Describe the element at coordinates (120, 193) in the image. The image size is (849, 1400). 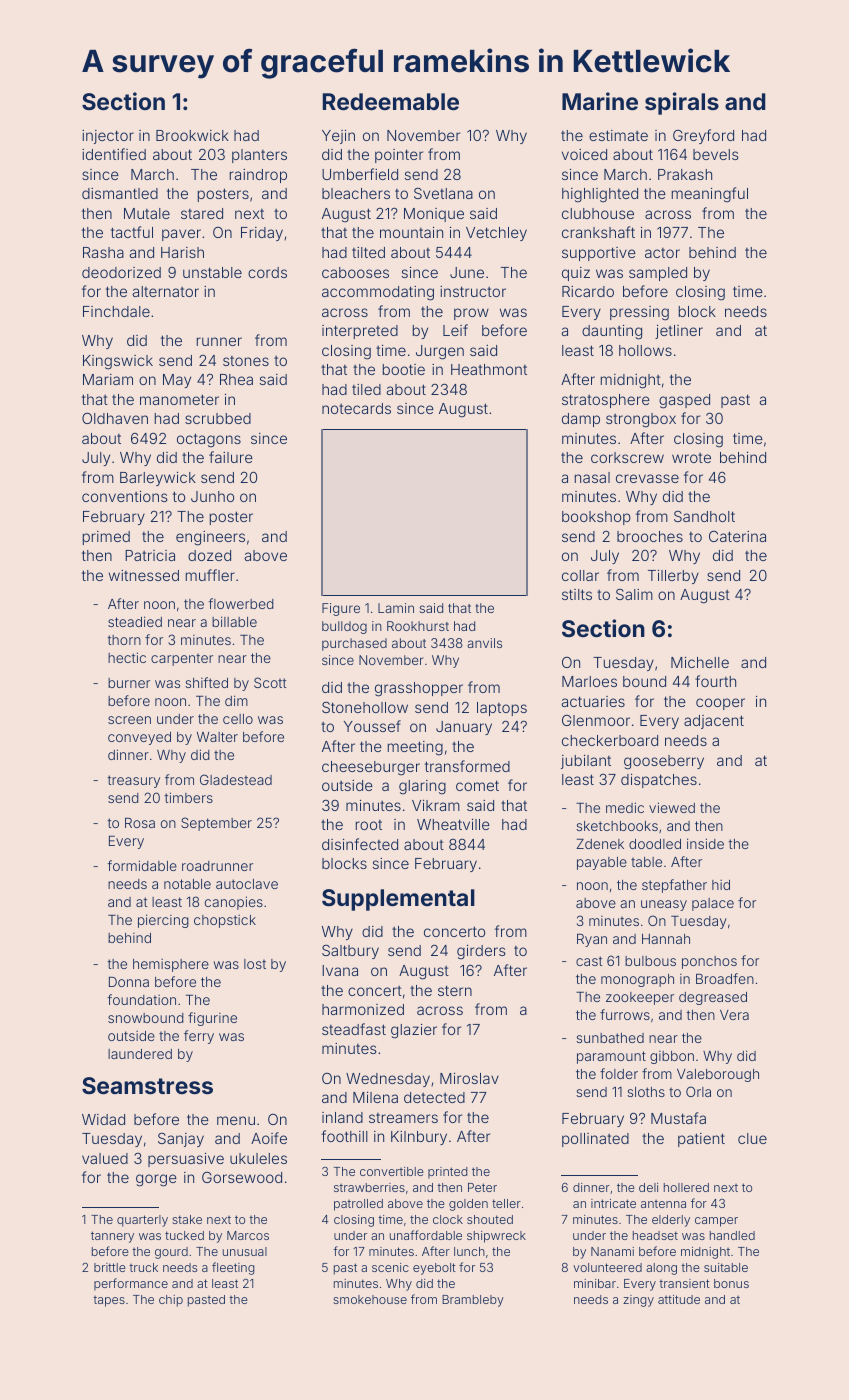
I see `dismantled` at that location.
